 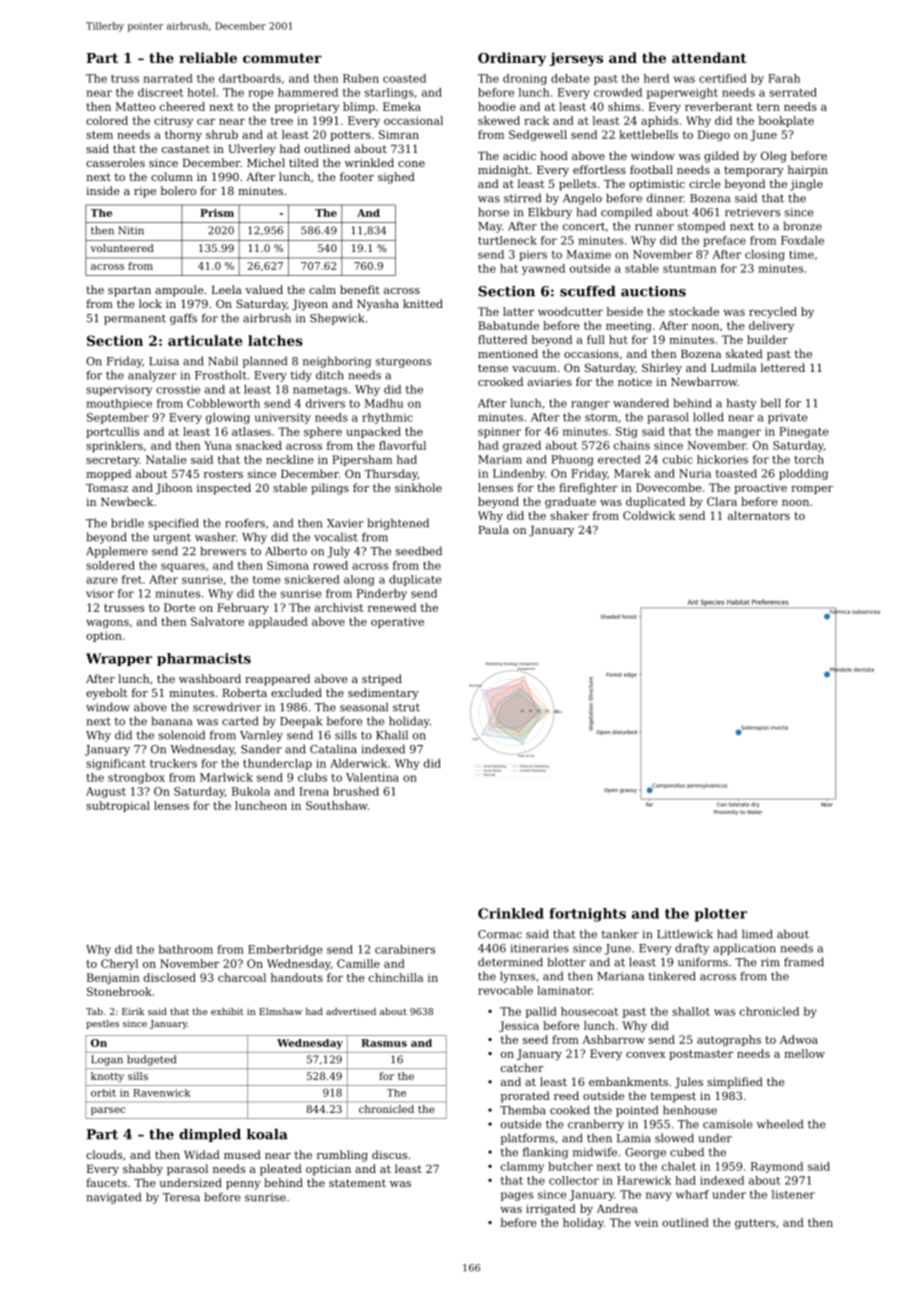 I want to click on horse, so click(x=493, y=212).
